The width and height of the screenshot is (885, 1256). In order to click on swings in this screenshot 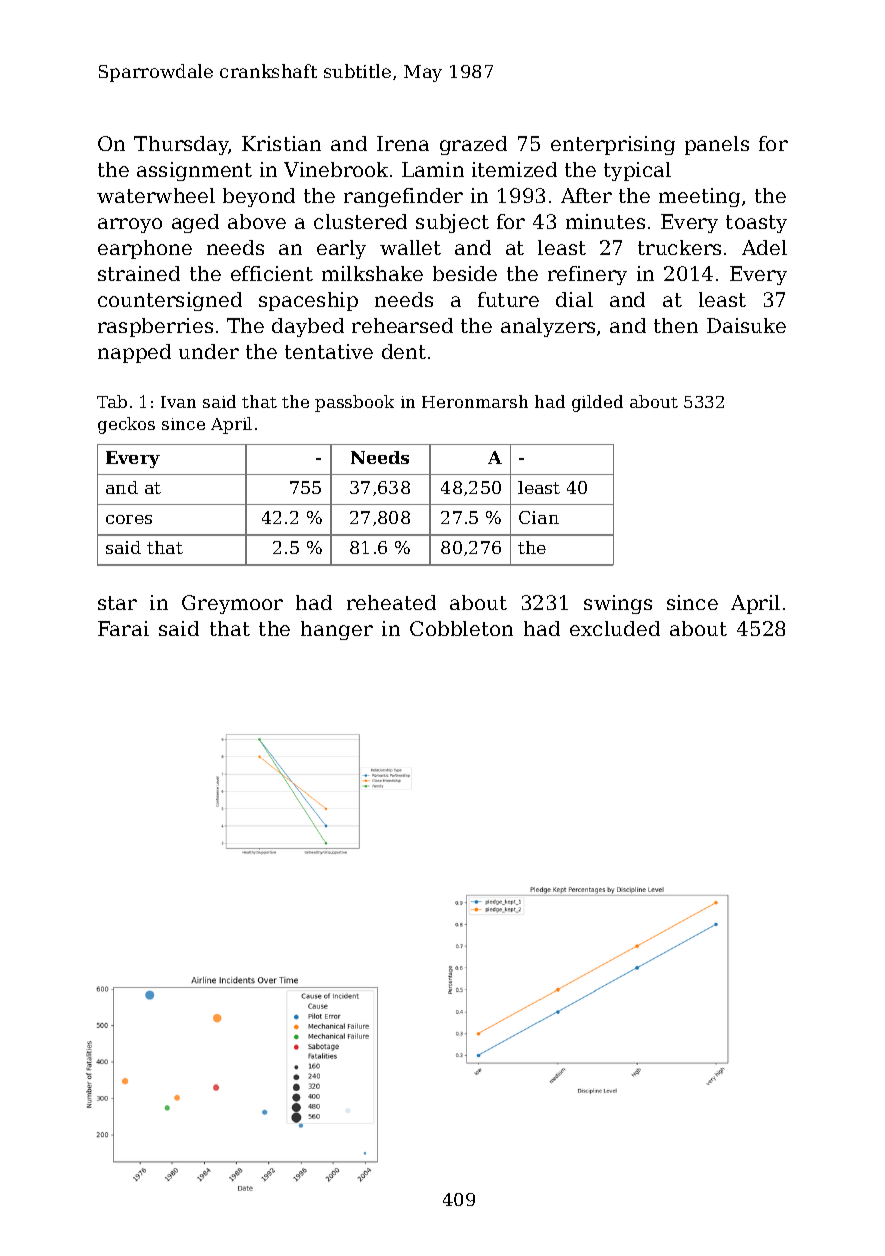, I will do `click(618, 604)`.
